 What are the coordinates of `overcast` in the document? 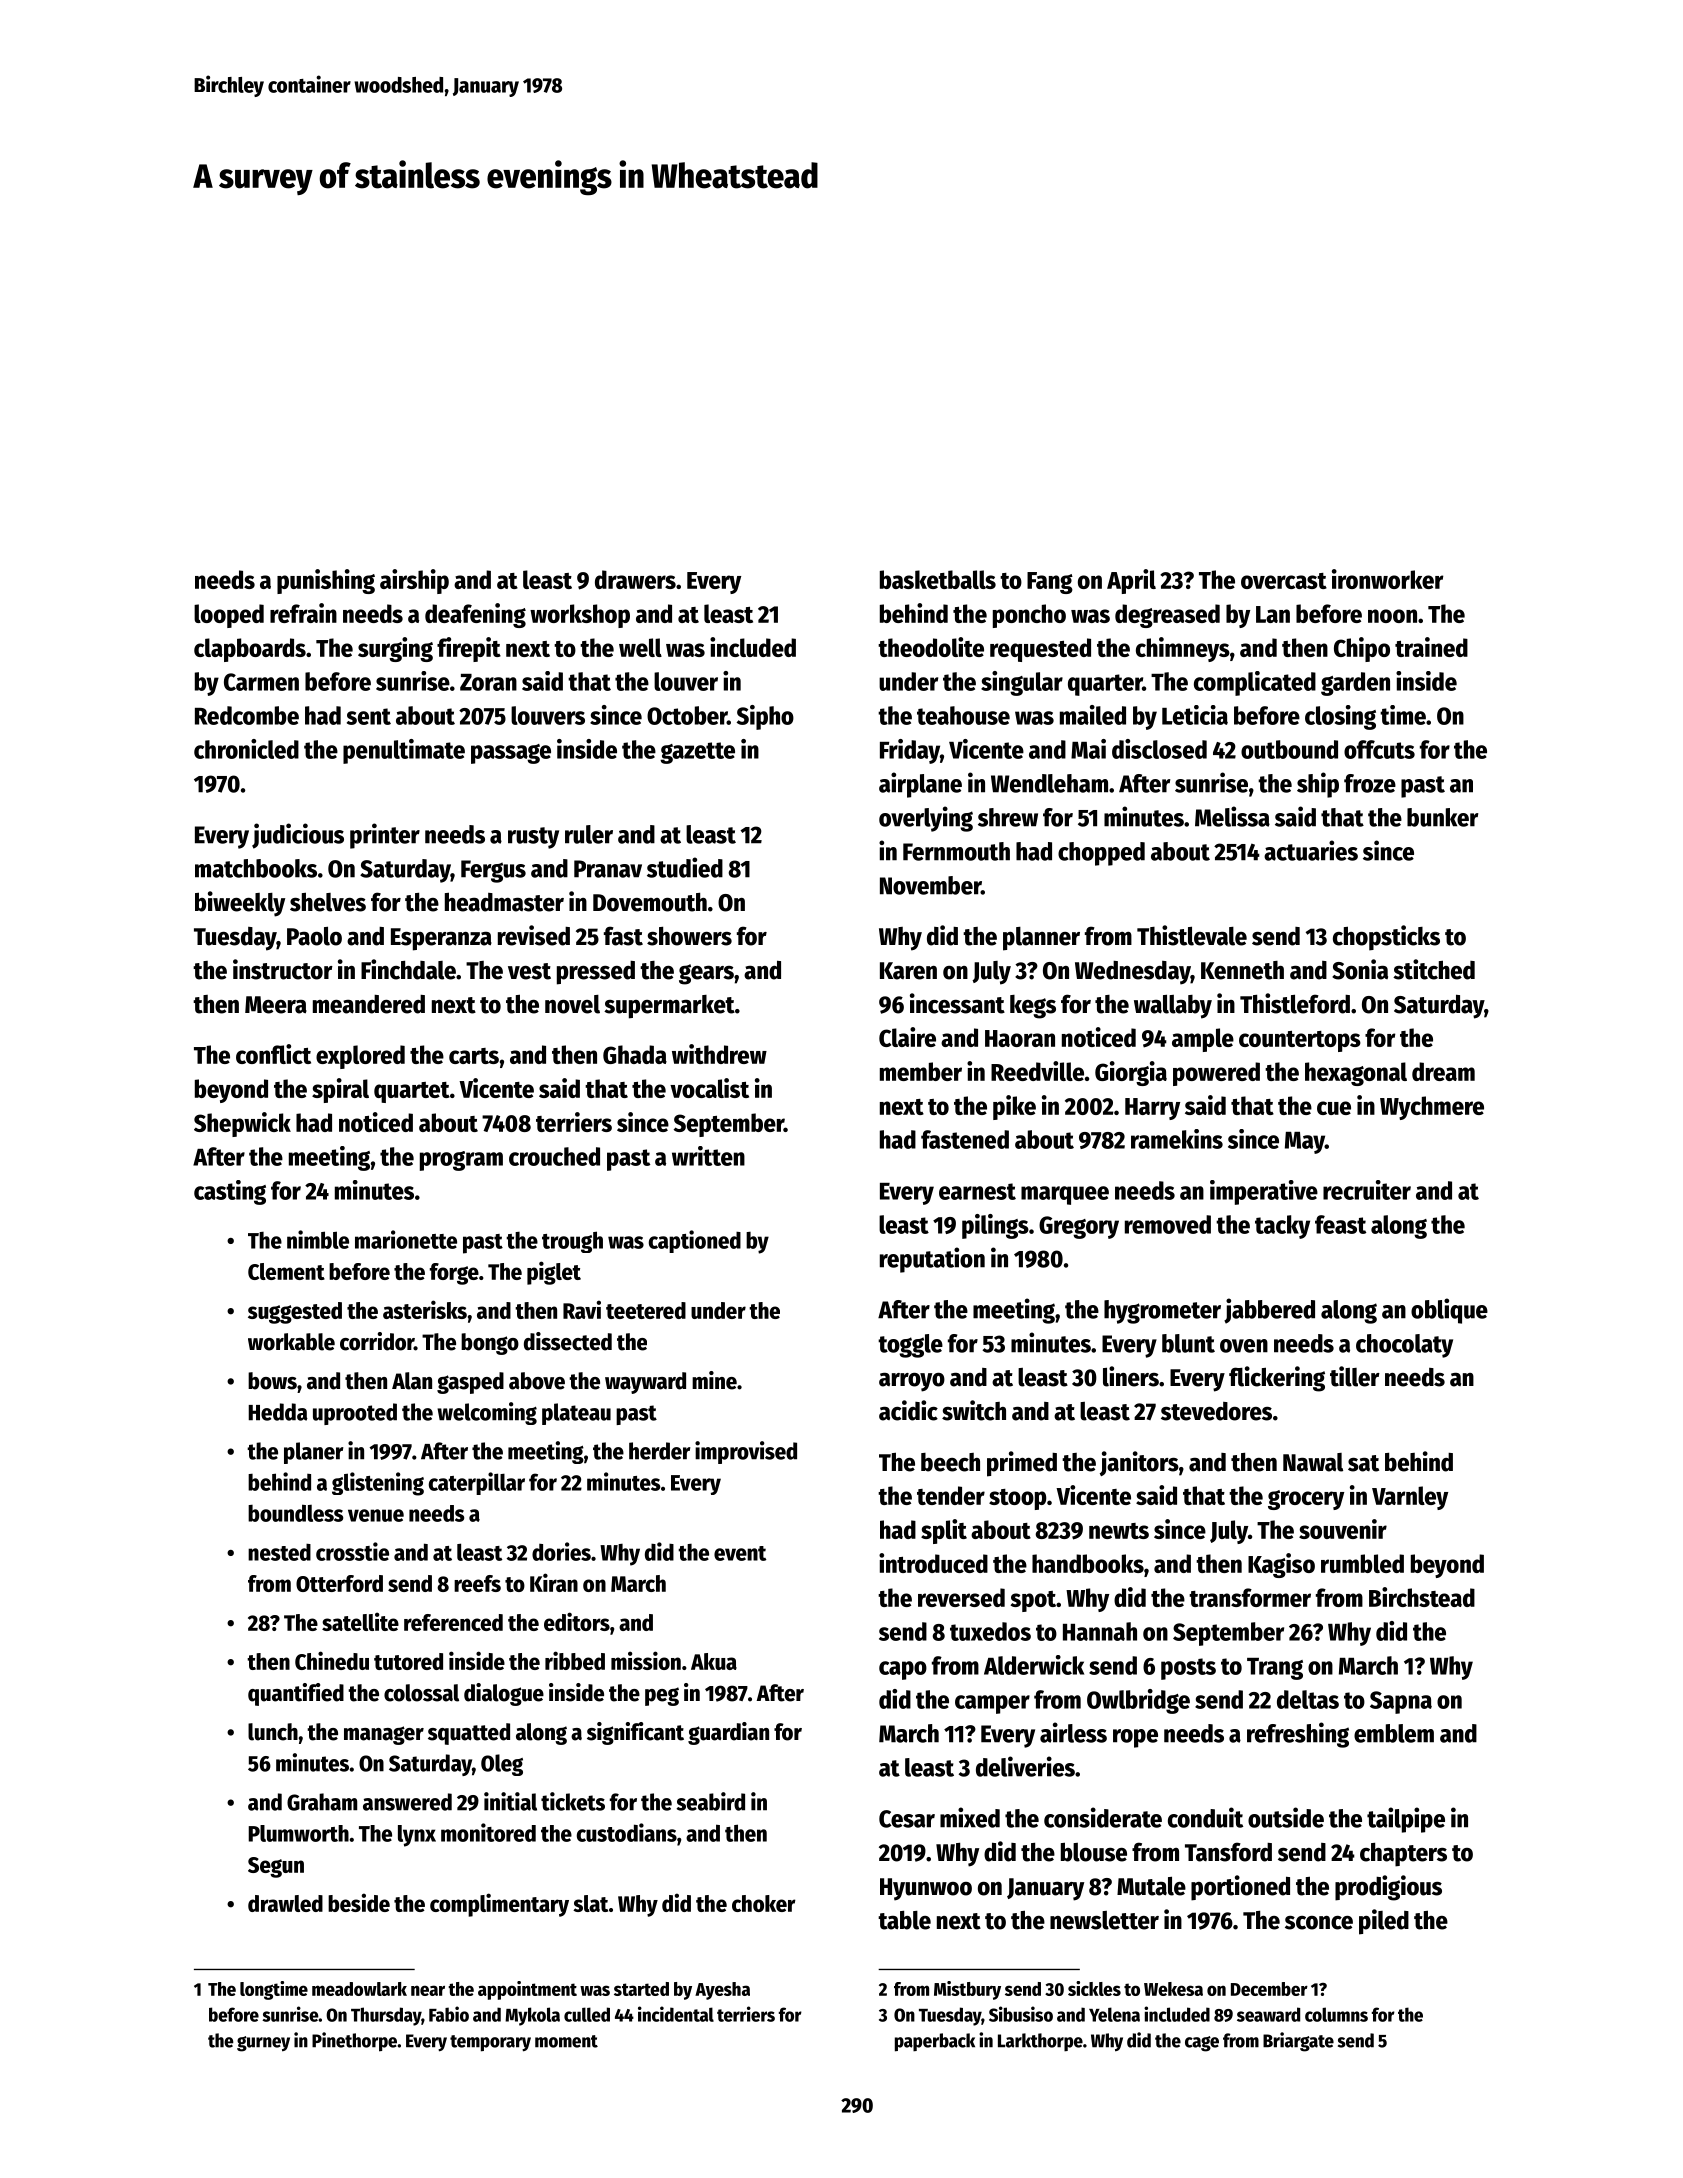 It's located at (1284, 581).
